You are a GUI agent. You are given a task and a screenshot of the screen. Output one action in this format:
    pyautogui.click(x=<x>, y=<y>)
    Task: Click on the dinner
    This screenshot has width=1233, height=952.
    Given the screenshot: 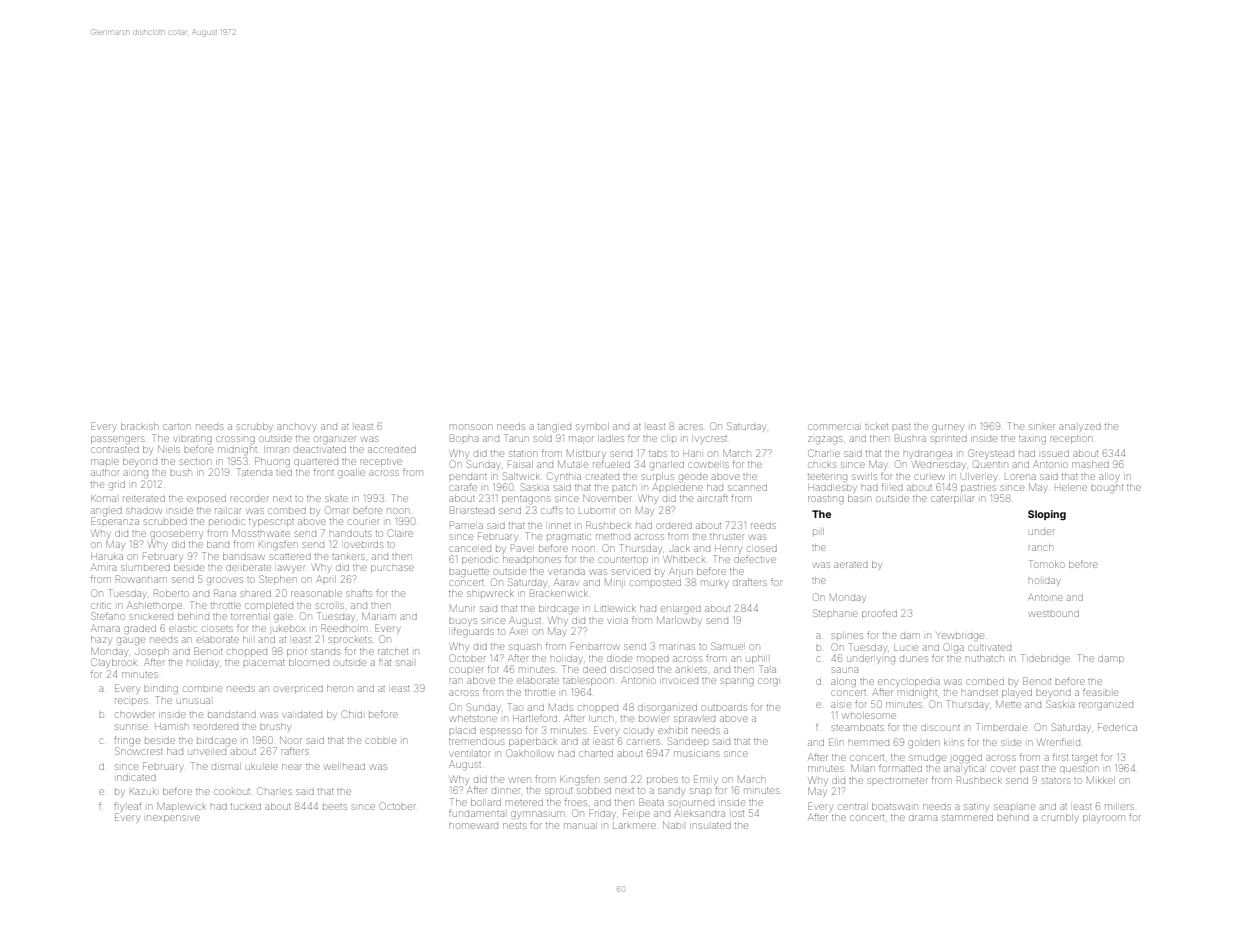 What is the action you would take?
    pyautogui.click(x=506, y=791)
